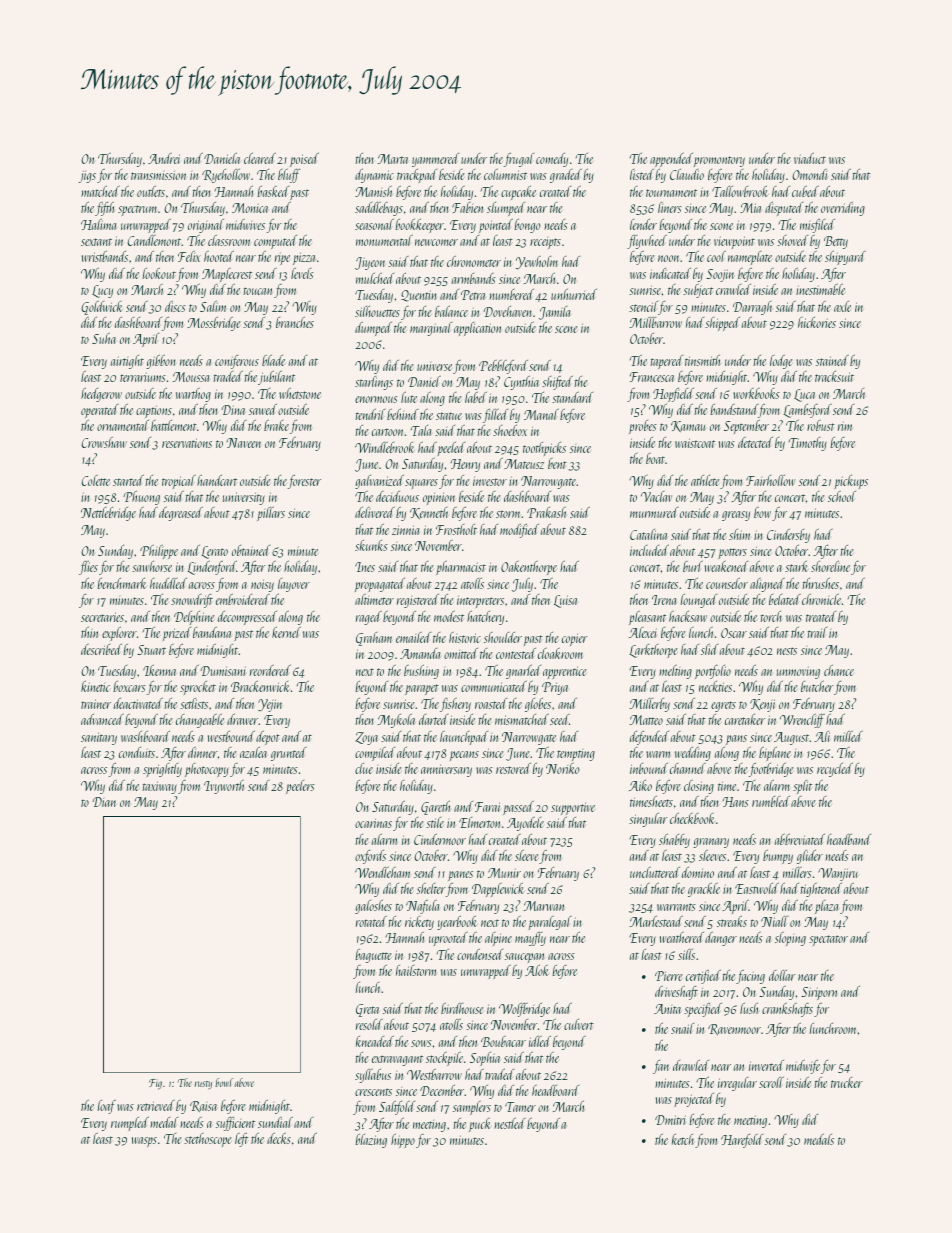  What do you see at coordinates (294, 585) in the screenshot?
I see `layover` at bounding box center [294, 585].
